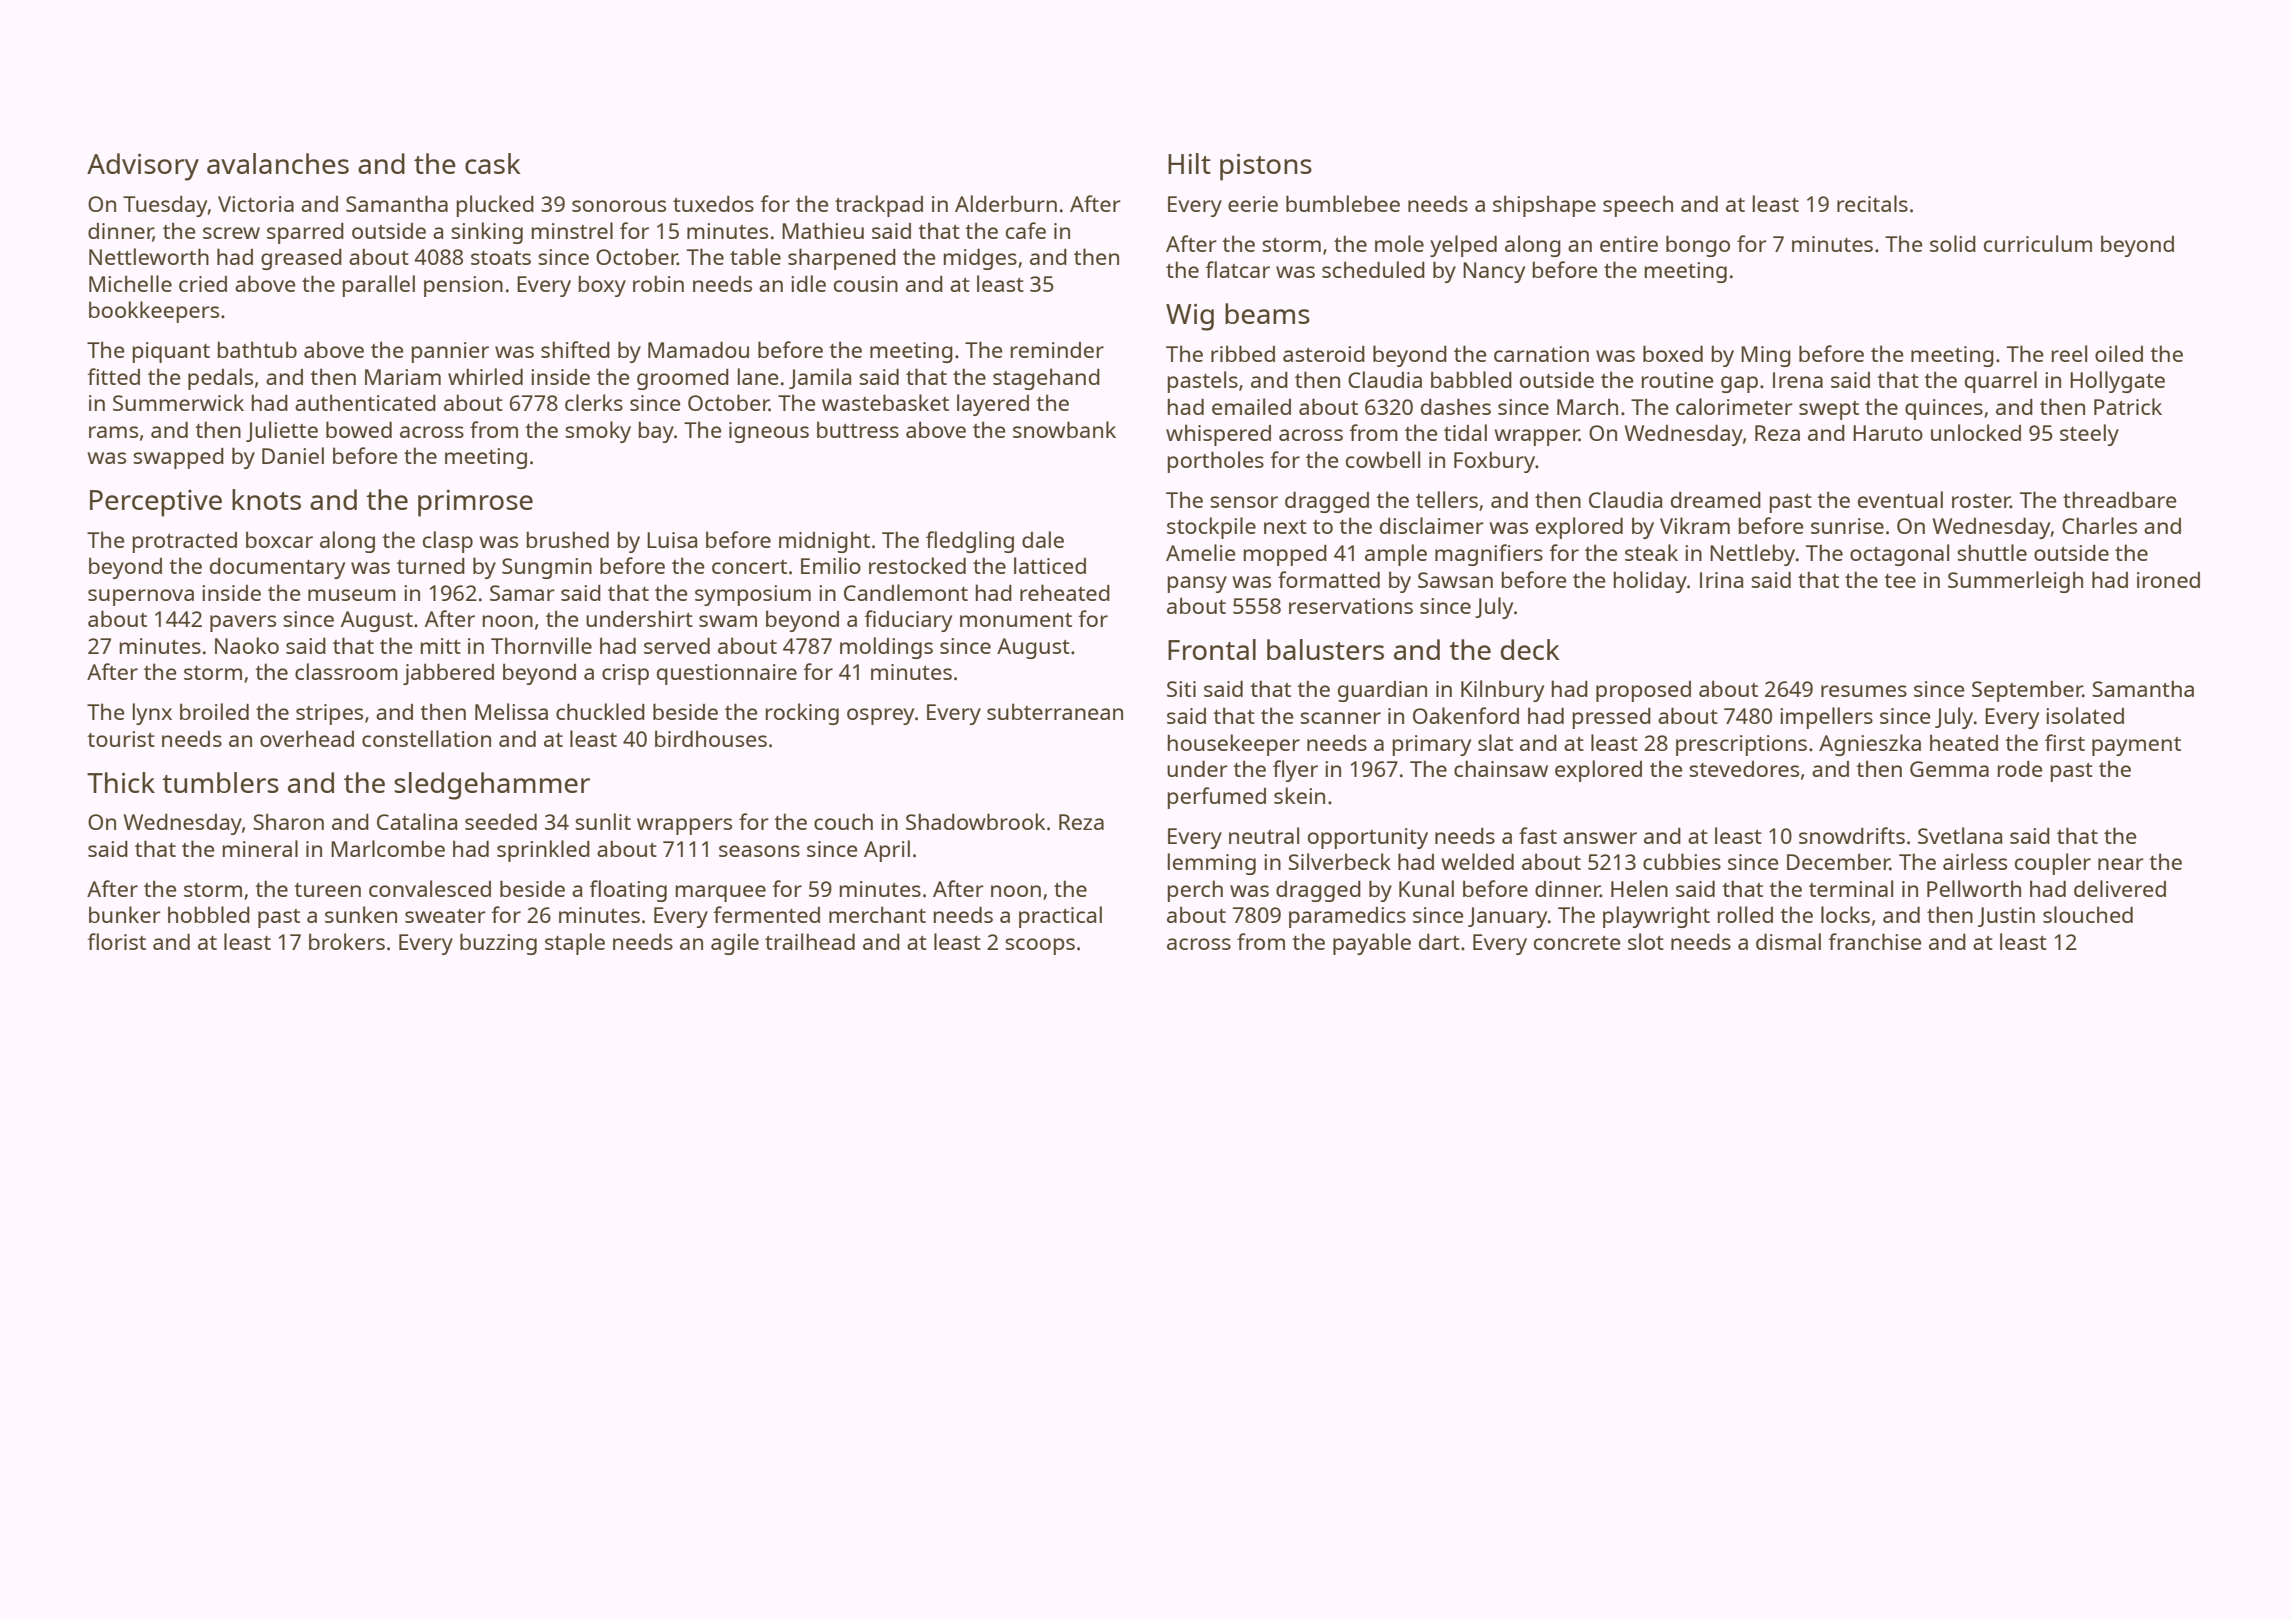 Image resolution: width=2292 pixels, height=1620 pixels. What do you see at coordinates (121, 782) in the screenshot?
I see `Thick` at bounding box center [121, 782].
